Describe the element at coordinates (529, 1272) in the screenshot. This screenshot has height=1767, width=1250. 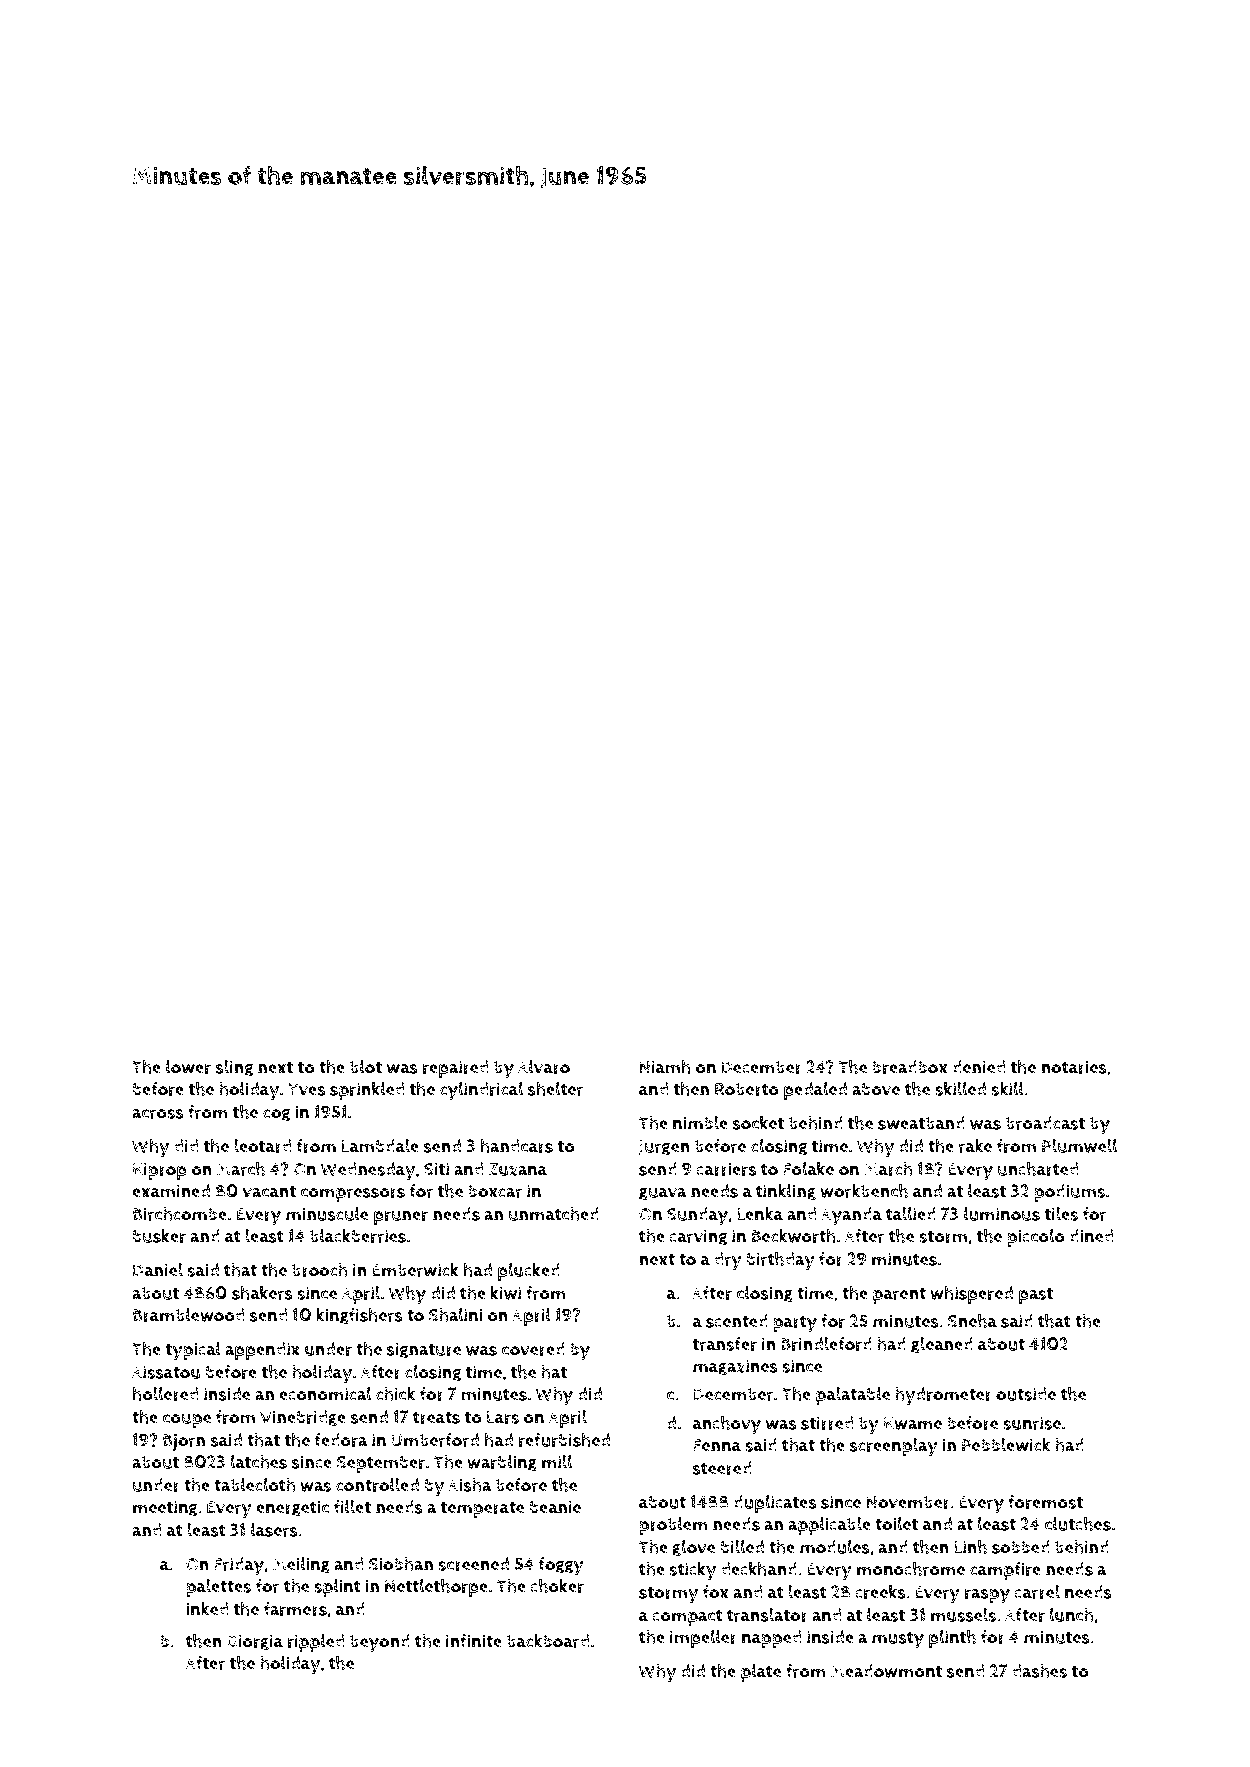
I see `plucked` at that location.
